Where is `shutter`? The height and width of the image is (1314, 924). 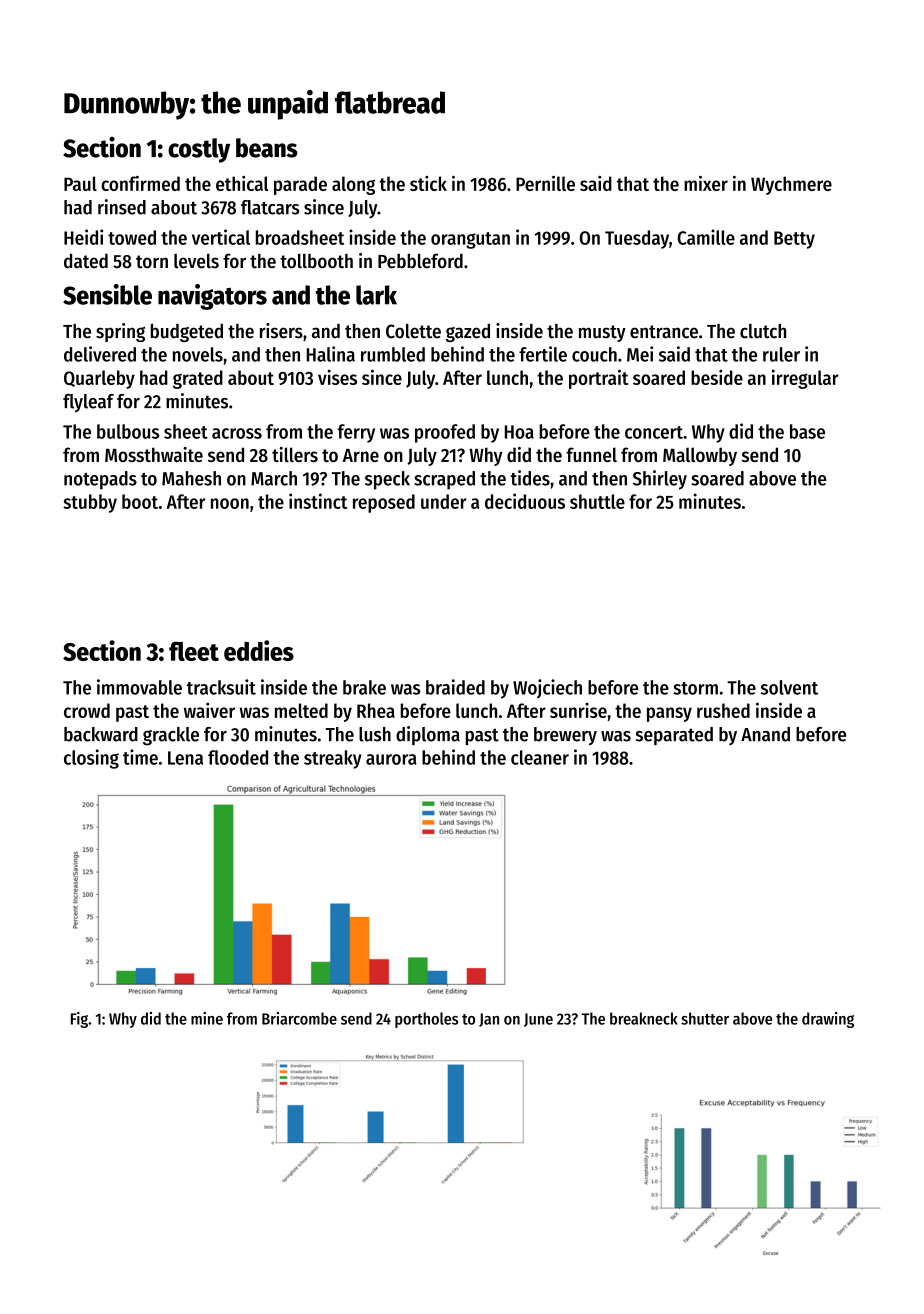
shutter is located at coordinates (705, 1018).
